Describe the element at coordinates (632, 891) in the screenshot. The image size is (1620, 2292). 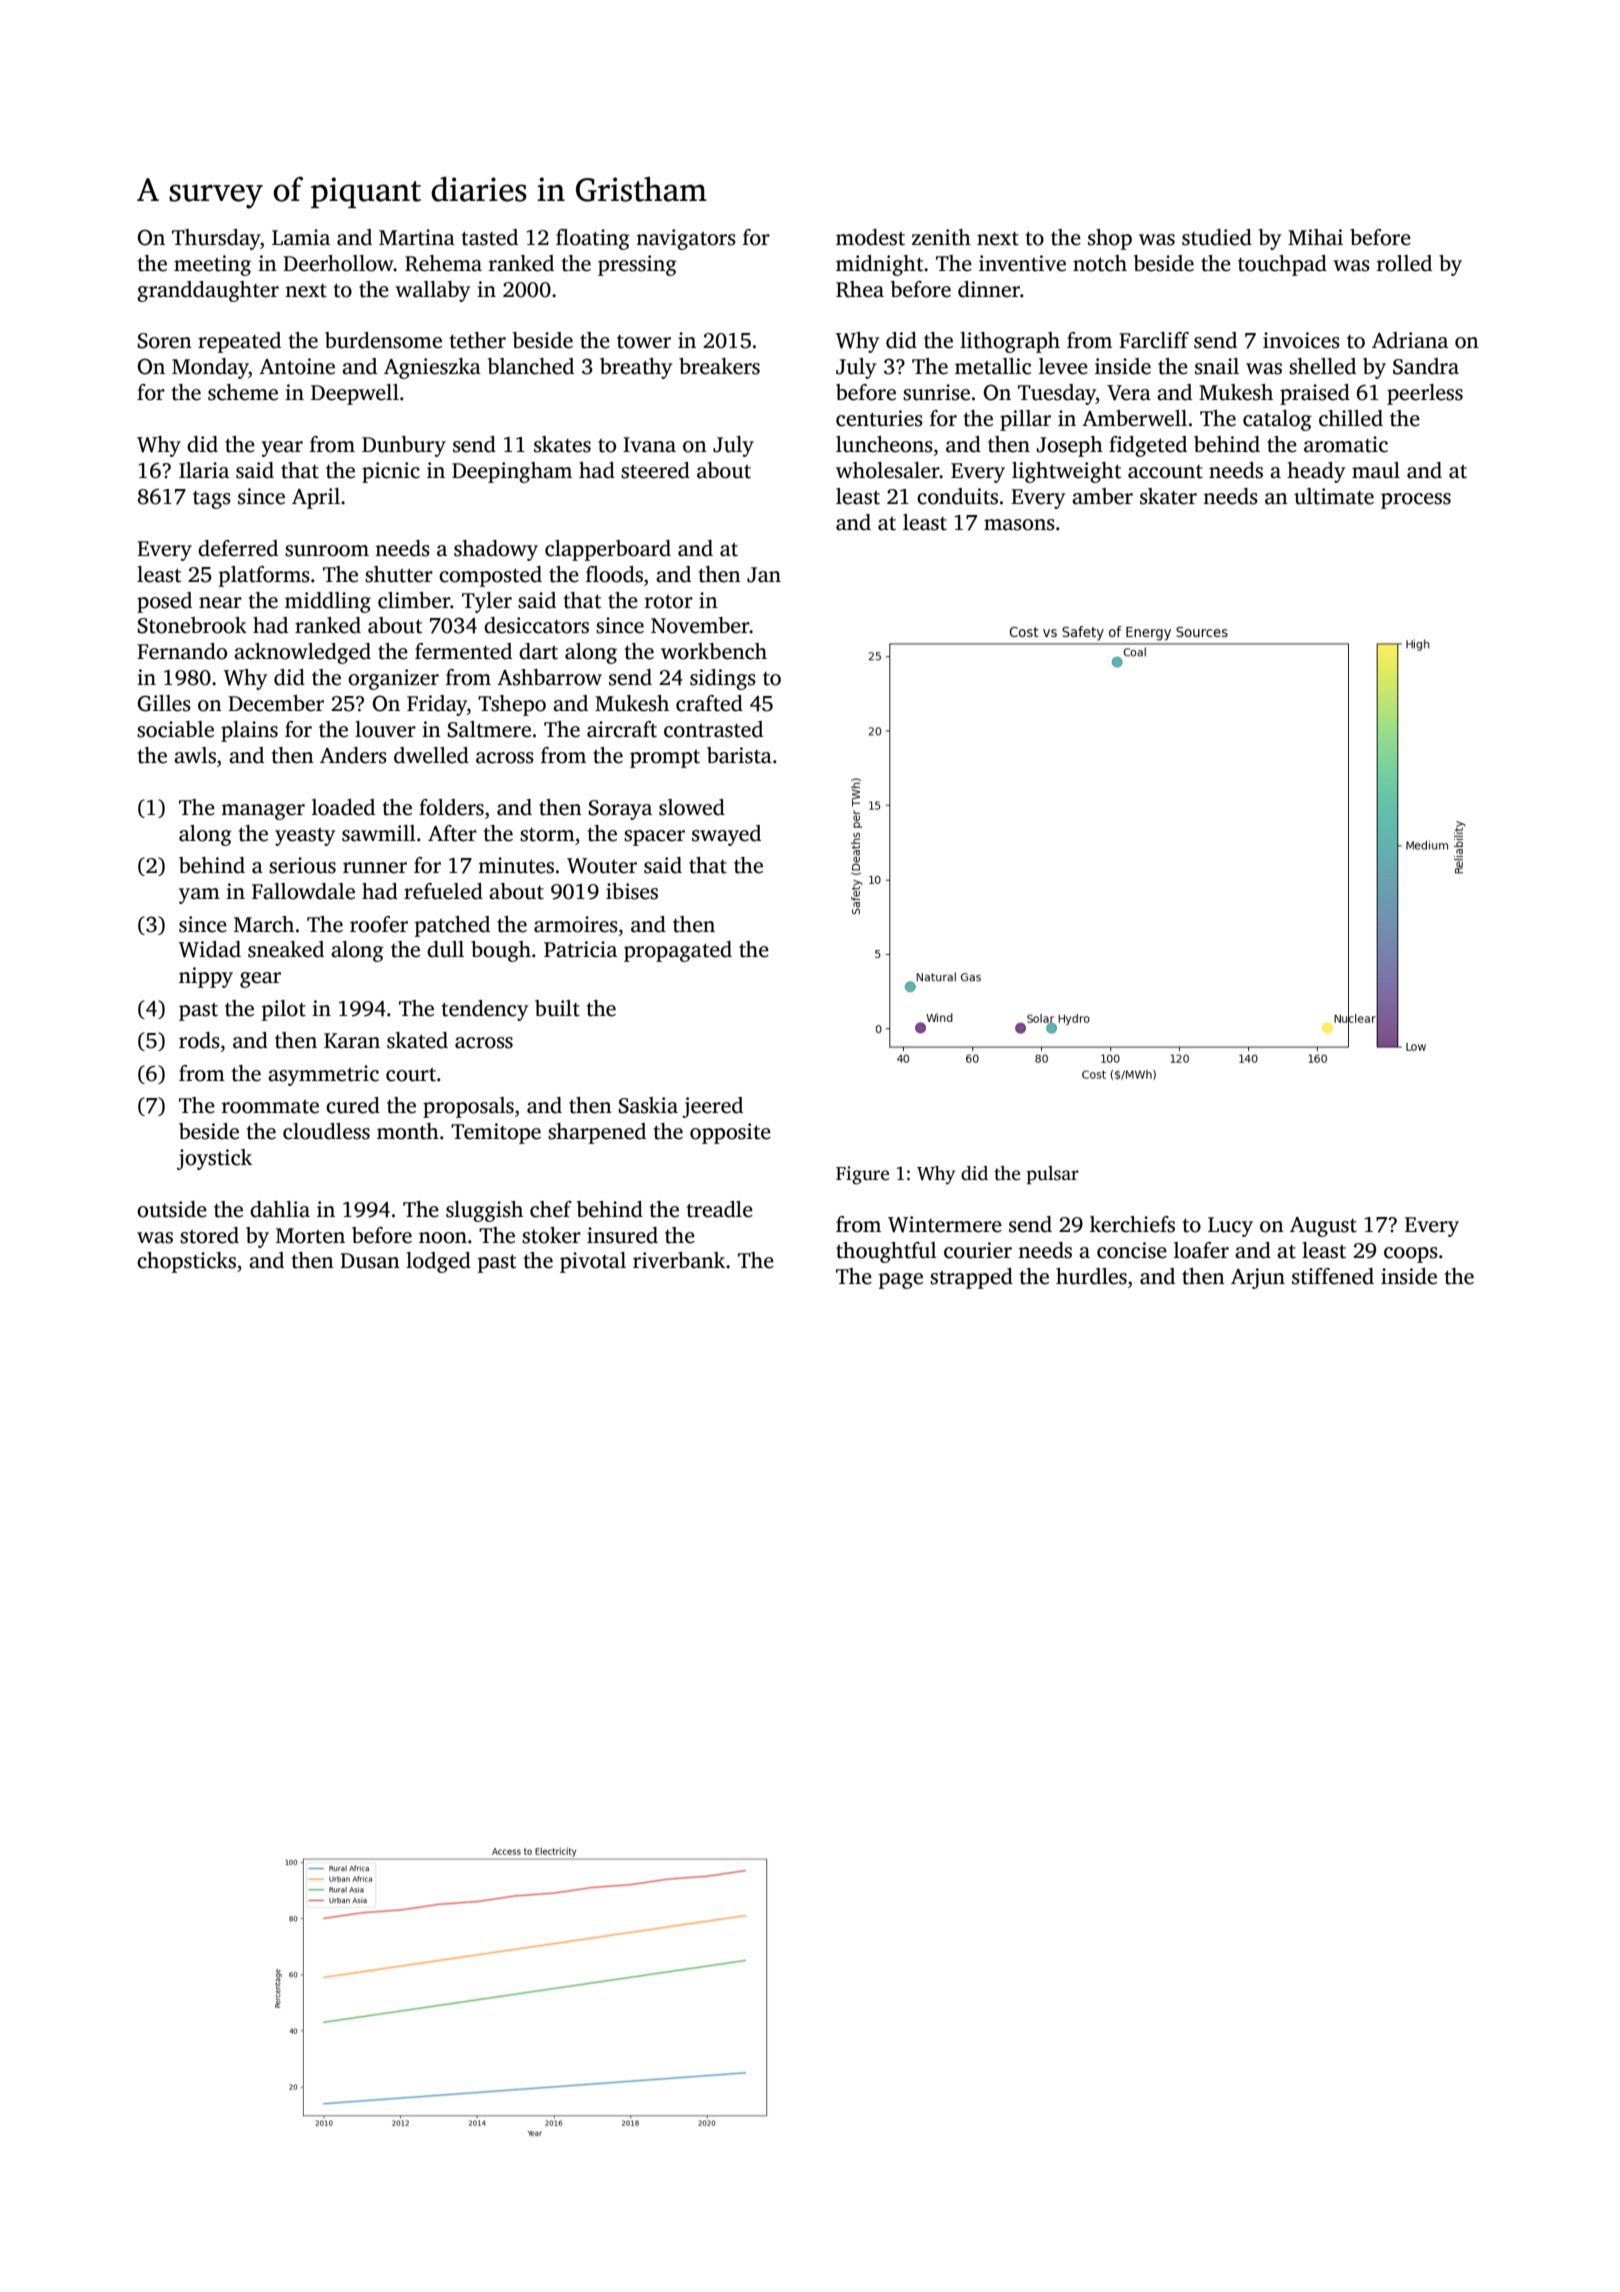
I see `ibises` at that location.
